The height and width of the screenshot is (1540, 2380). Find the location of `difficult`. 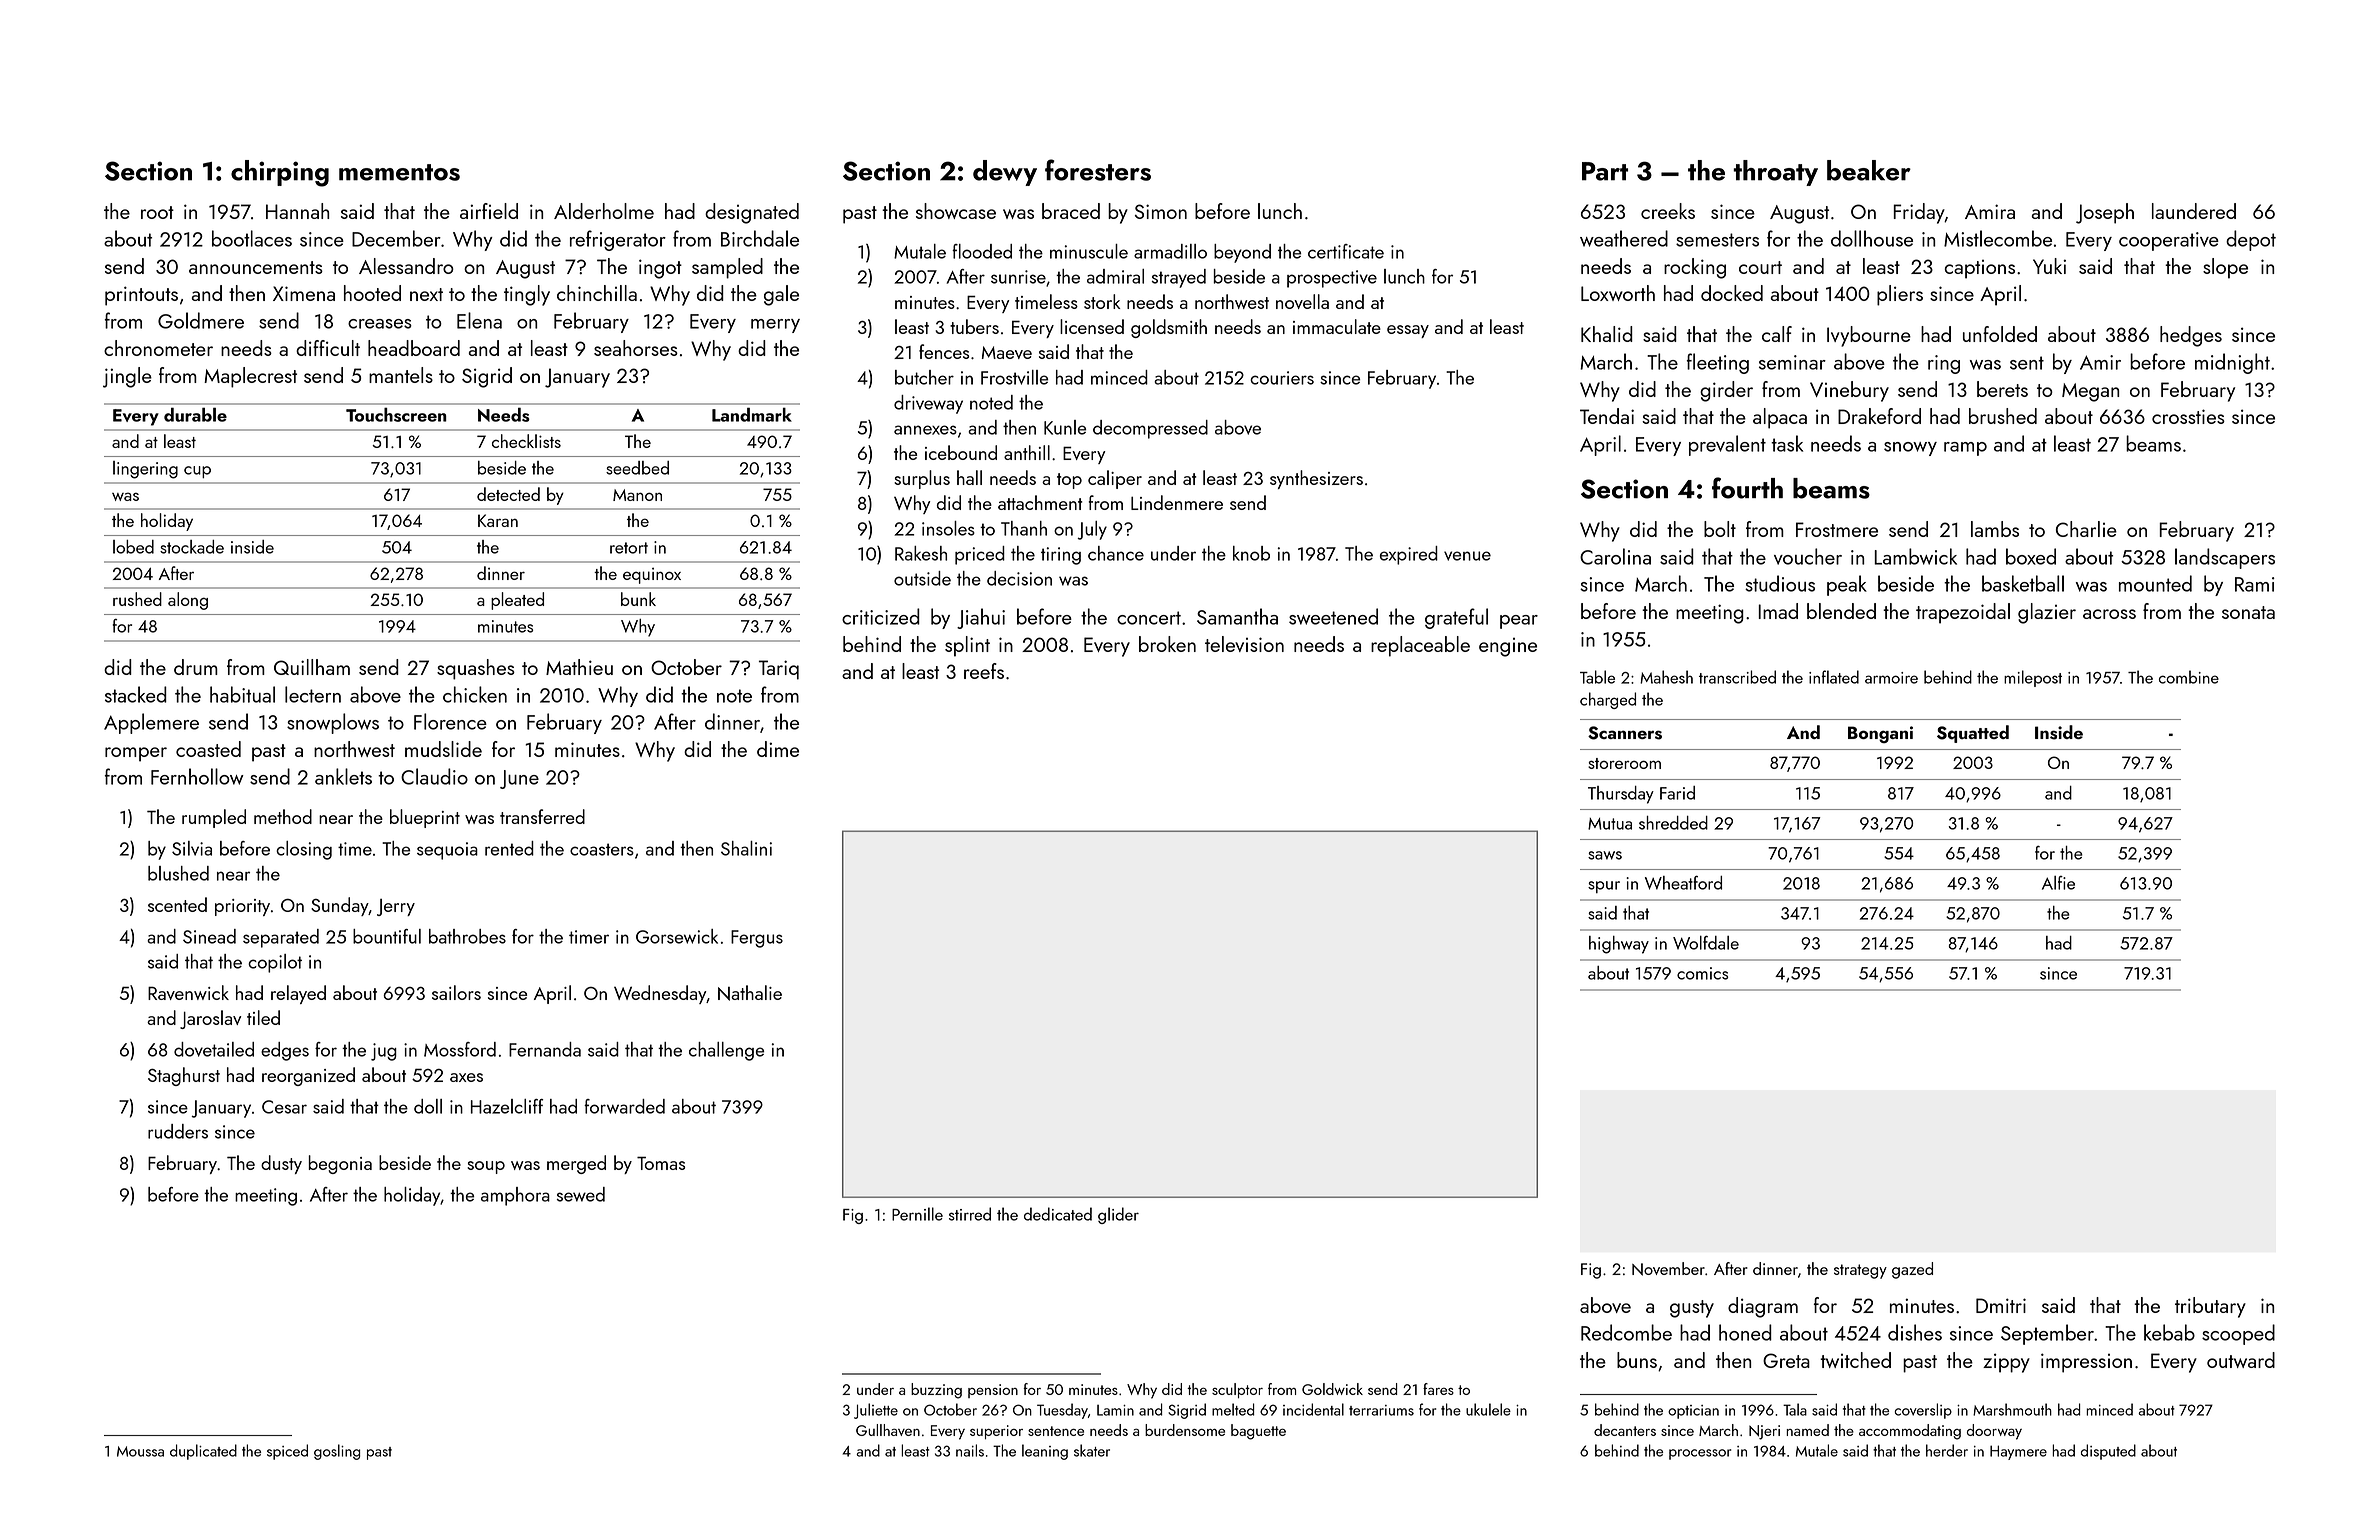

difficult is located at coordinates (328, 348).
